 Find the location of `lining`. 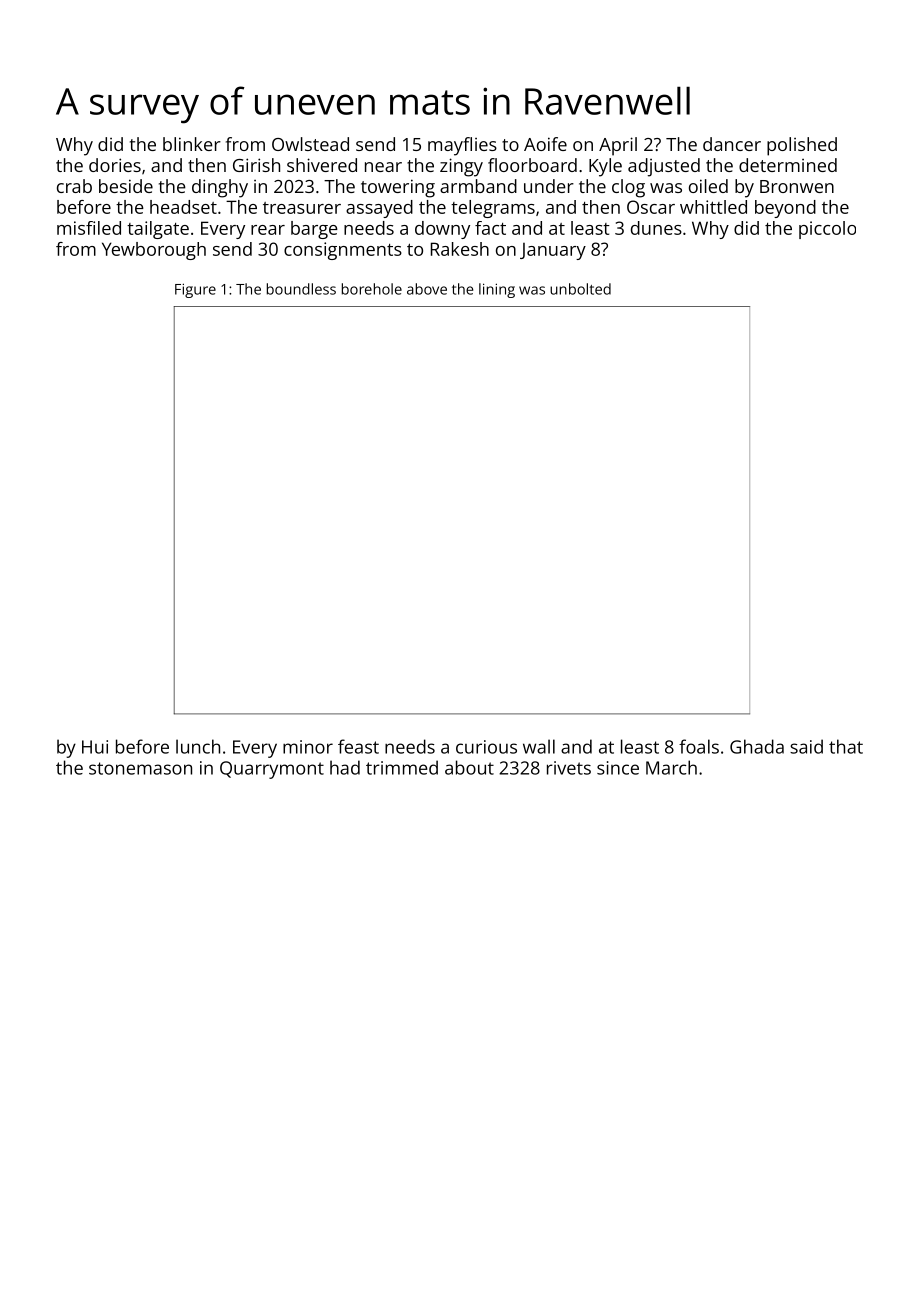

lining is located at coordinates (497, 290).
